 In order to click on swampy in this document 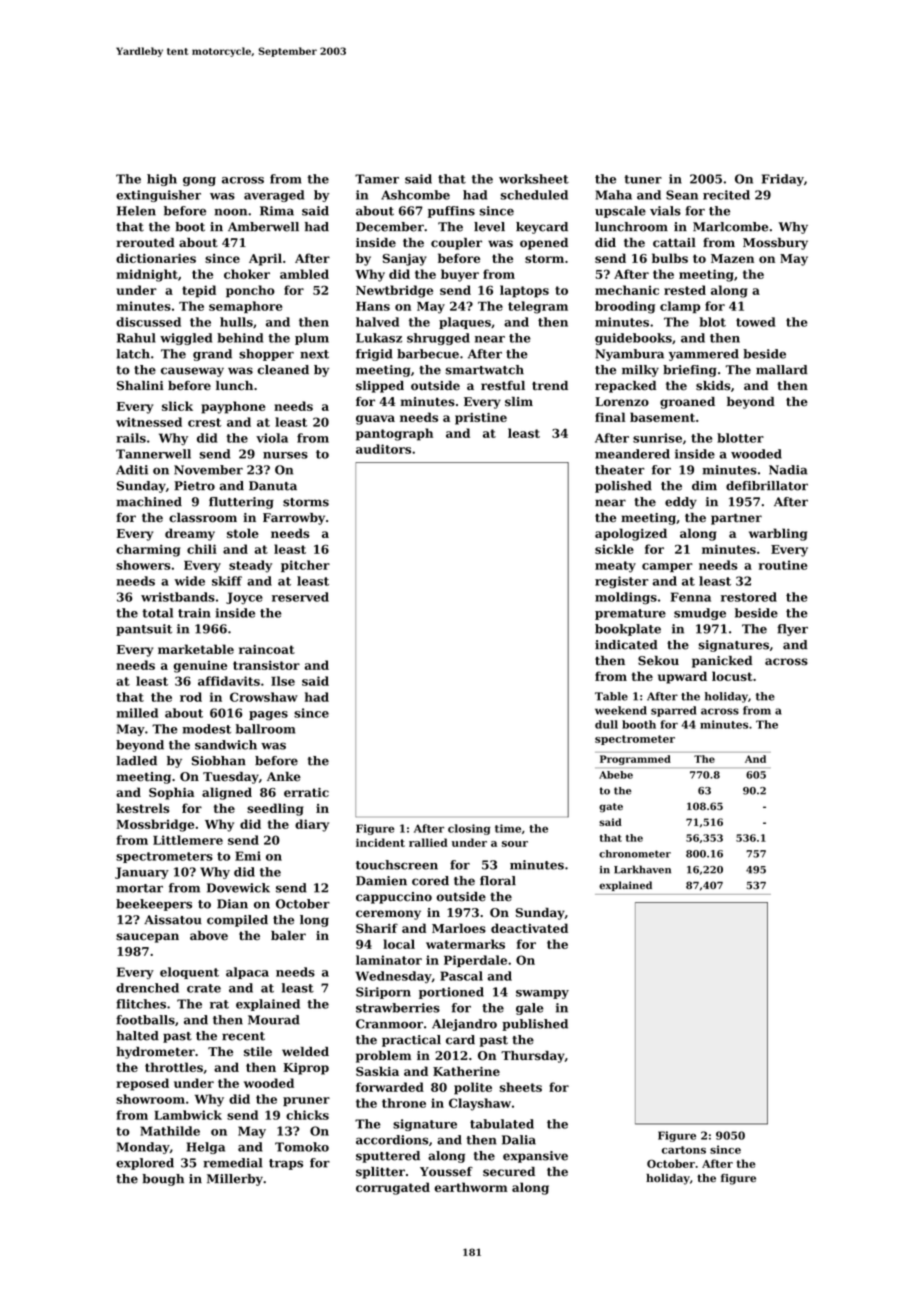, I will do `click(542, 994)`.
